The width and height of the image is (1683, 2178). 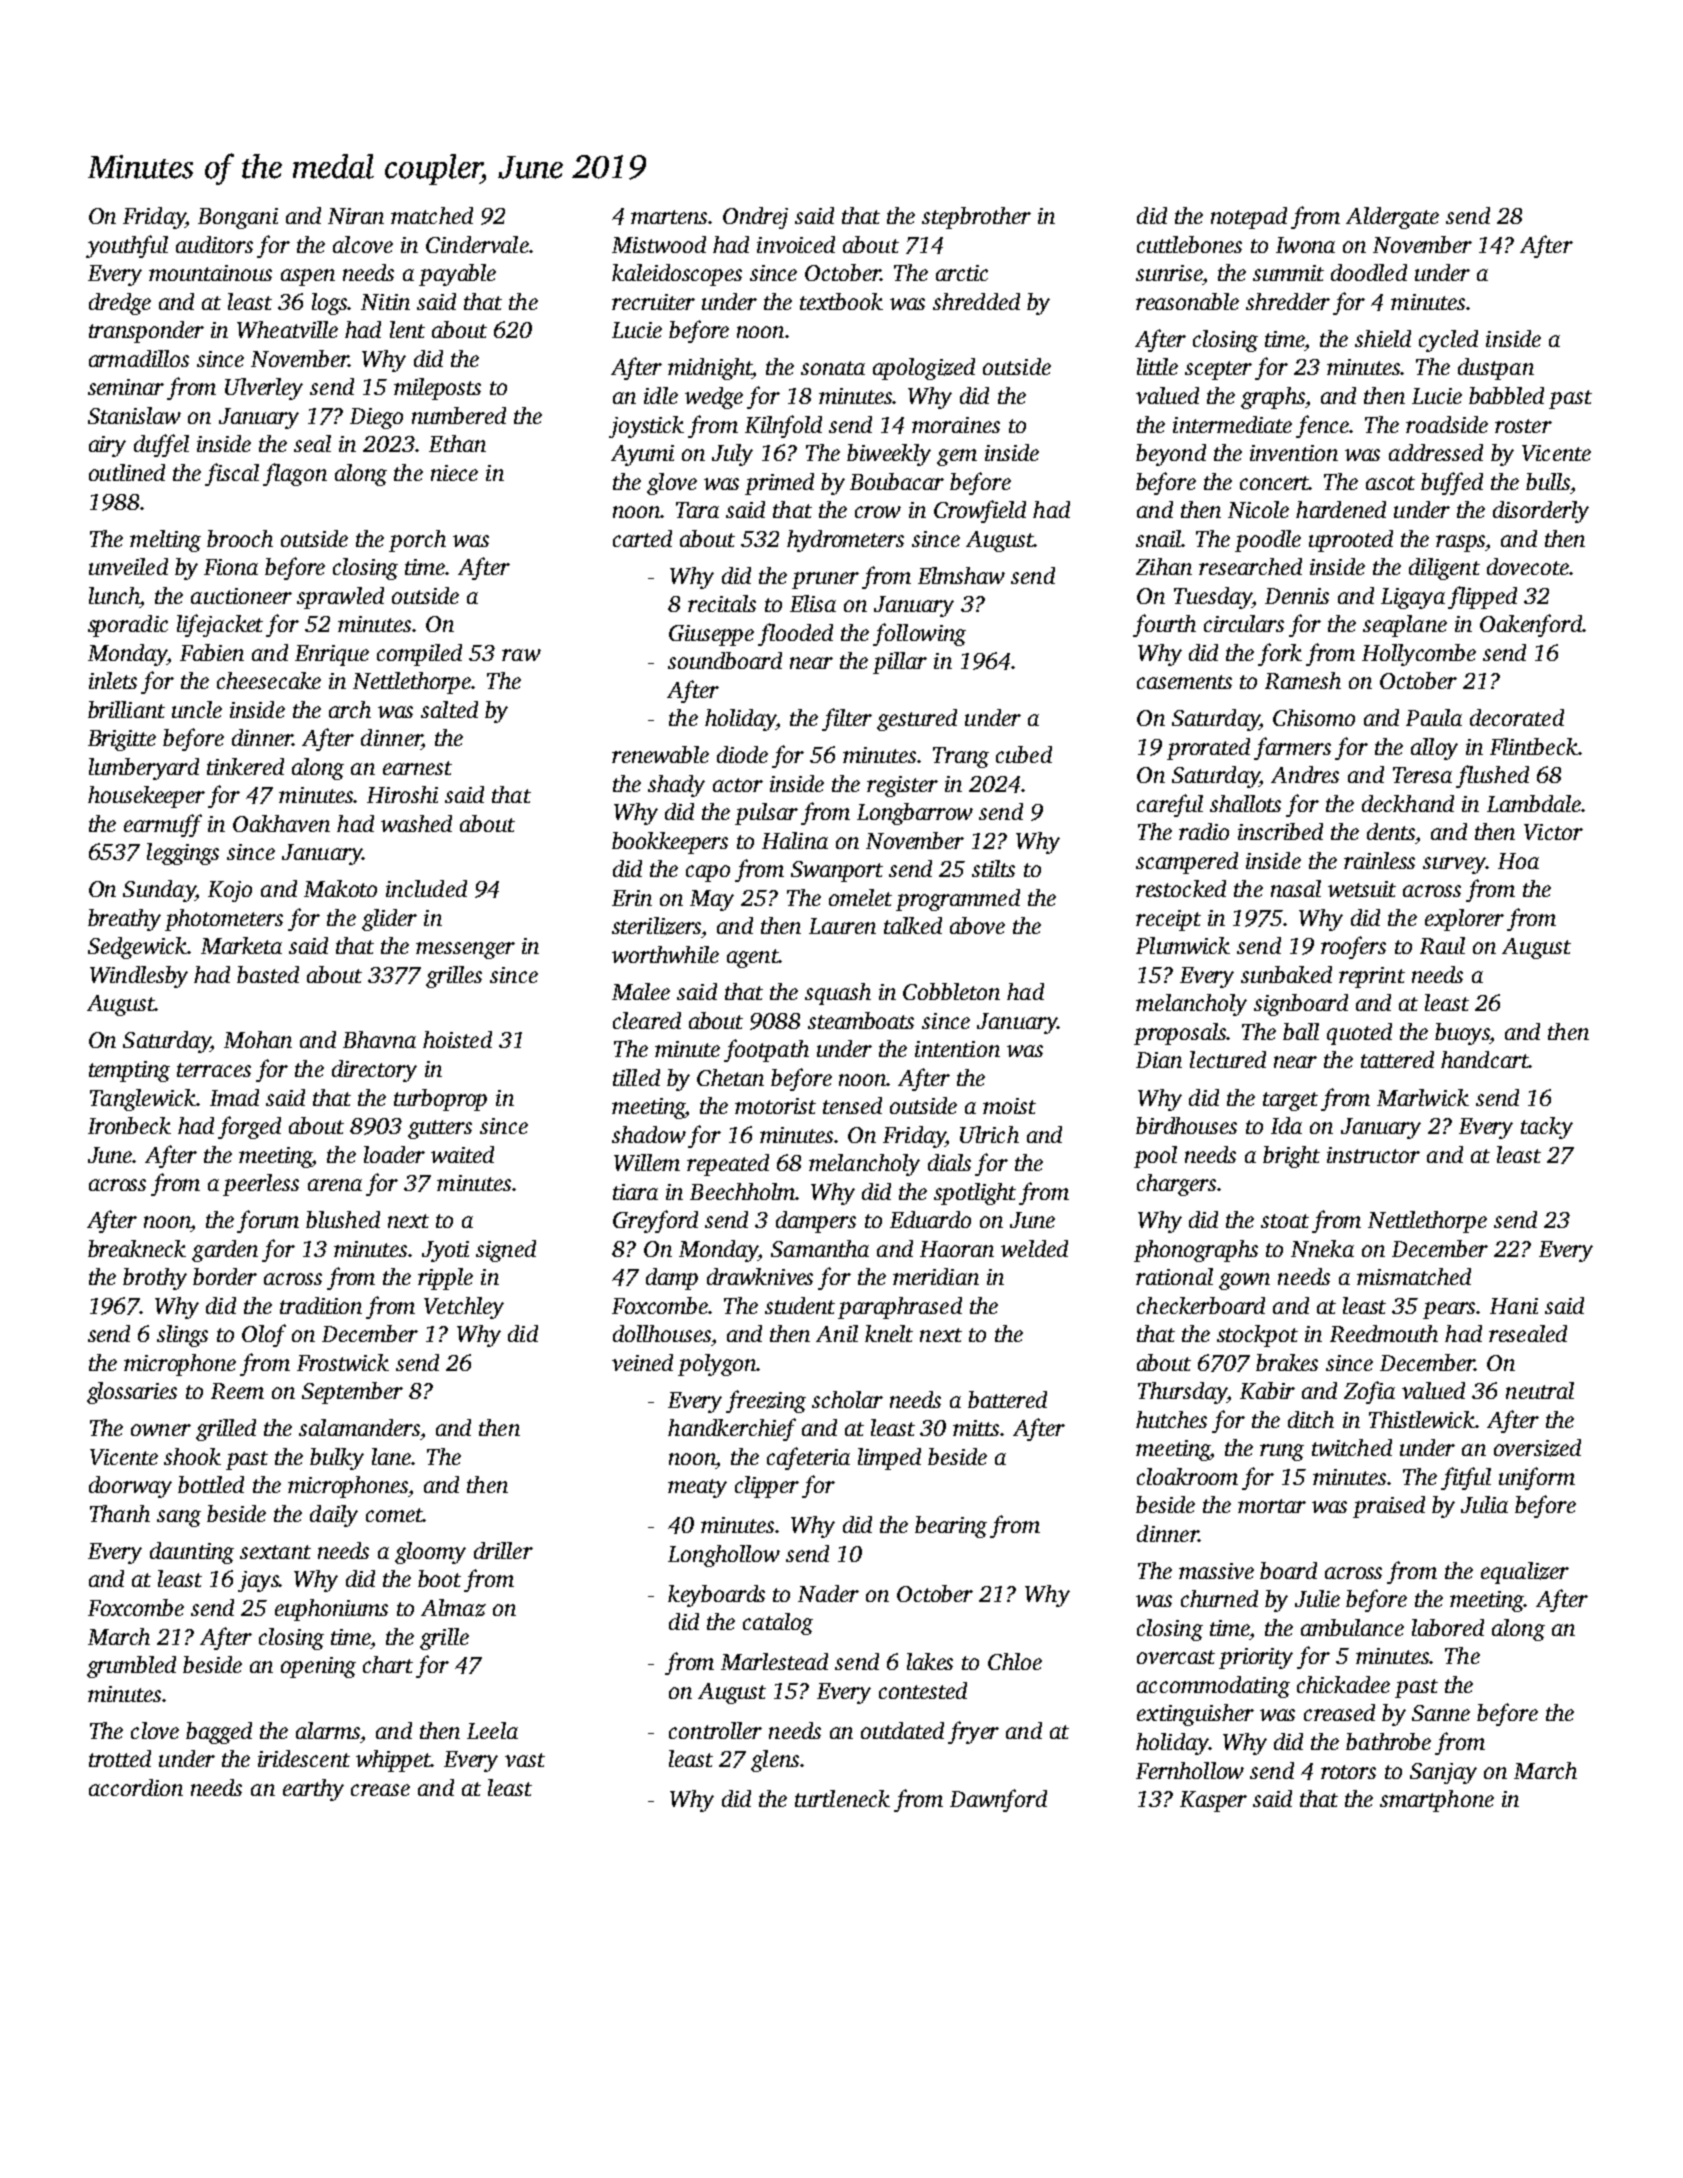 I want to click on Hani, so click(x=1514, y=1306).
